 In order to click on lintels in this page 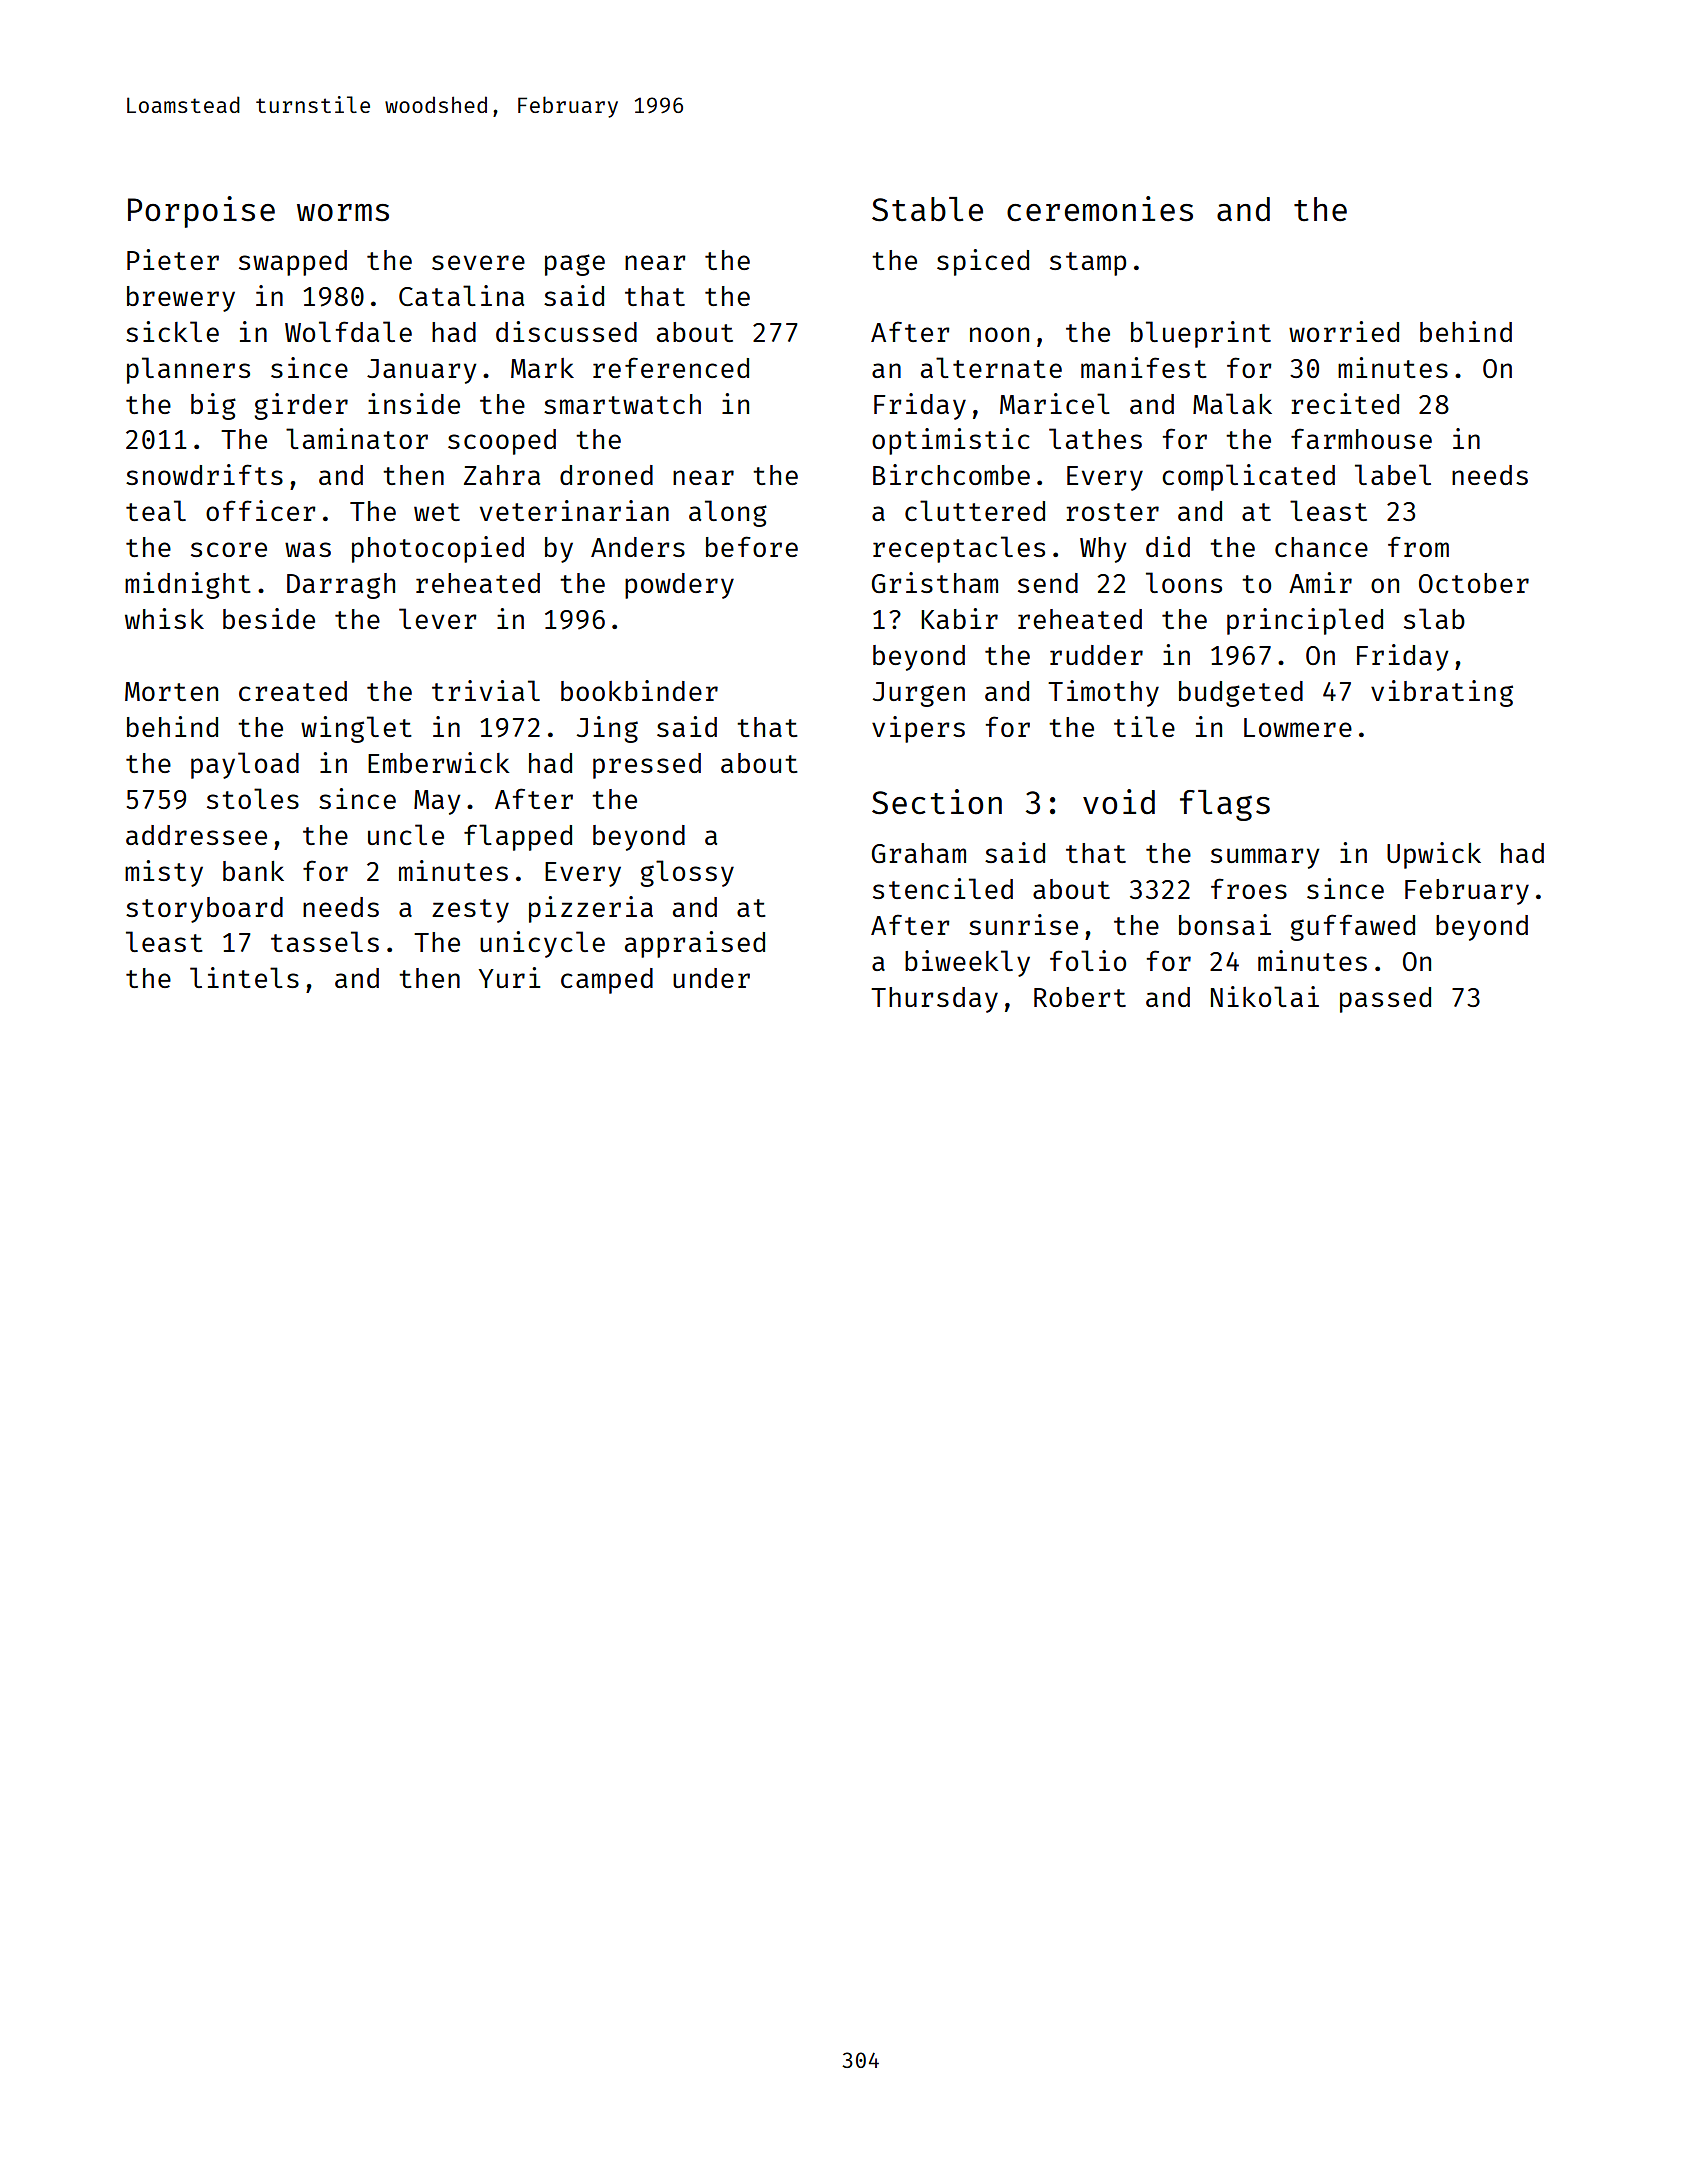, I will do `click(244, 977)`.
